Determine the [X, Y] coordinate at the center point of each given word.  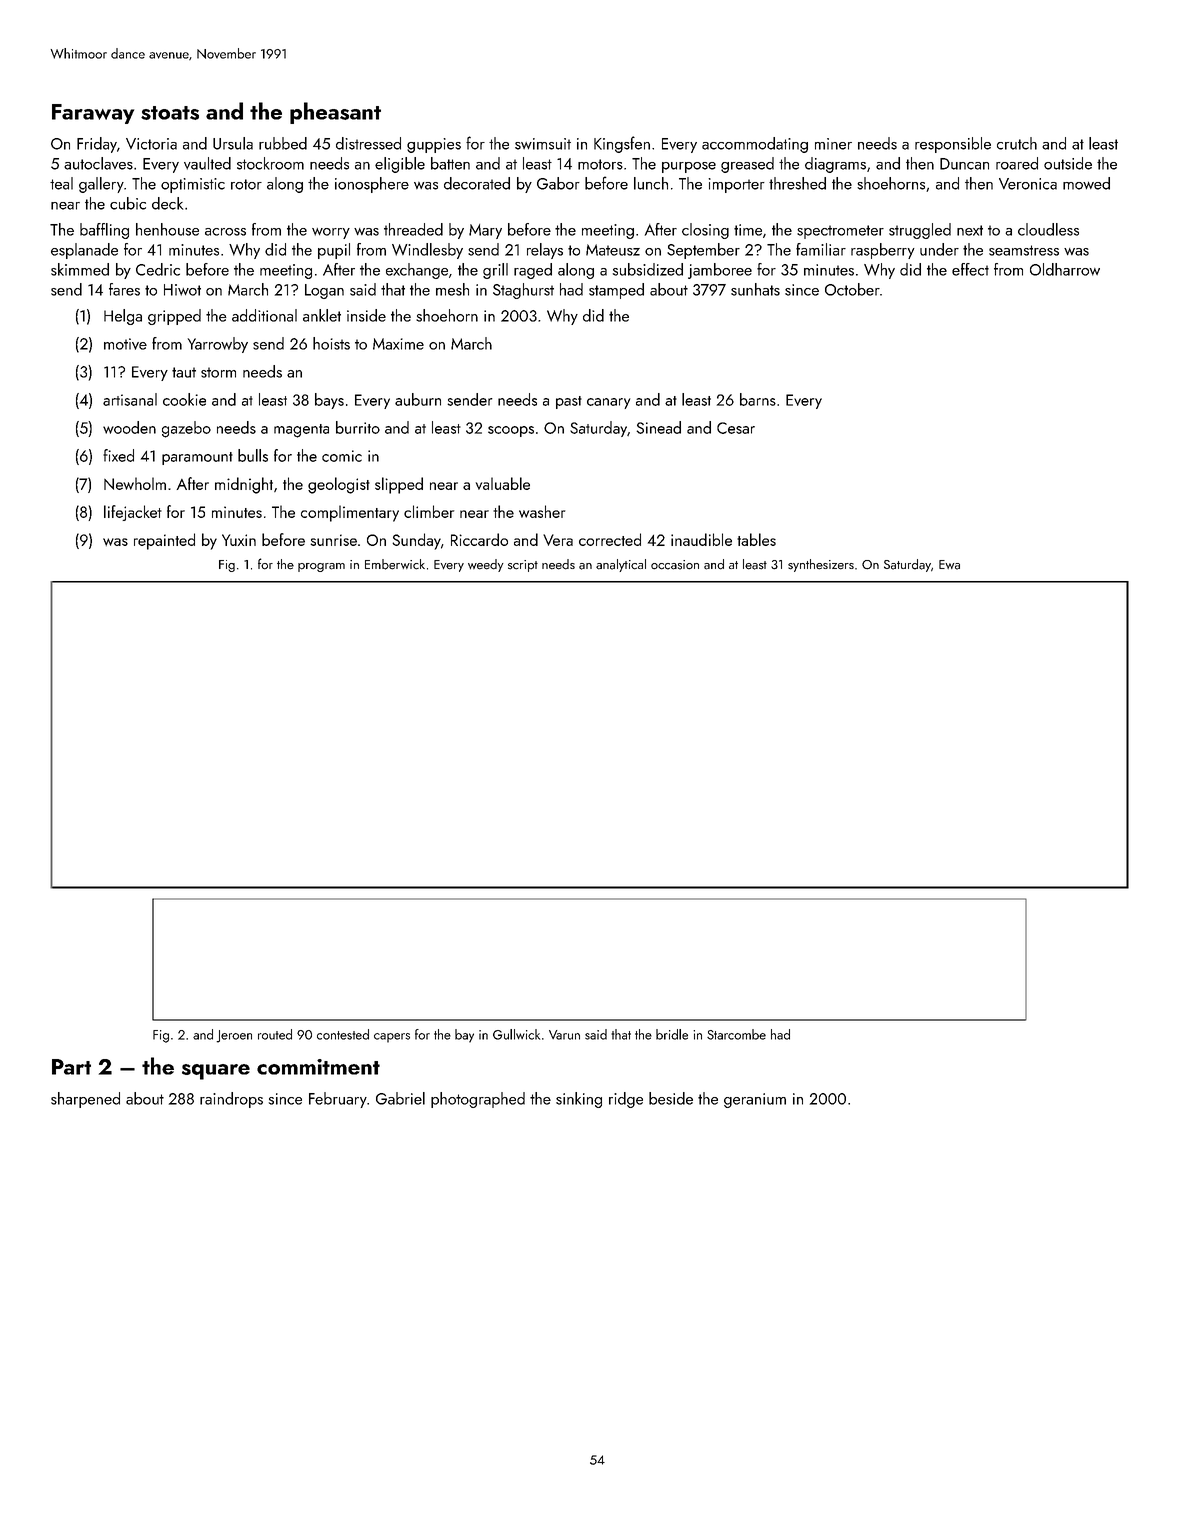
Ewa [949, 565]
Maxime [398, 344]
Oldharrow [1065, 269]
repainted [164, 541]
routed [275, 1034]
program [321, 567]
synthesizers [821, 565]
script [523, 566]
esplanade [84, 251]
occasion [675, 565]
